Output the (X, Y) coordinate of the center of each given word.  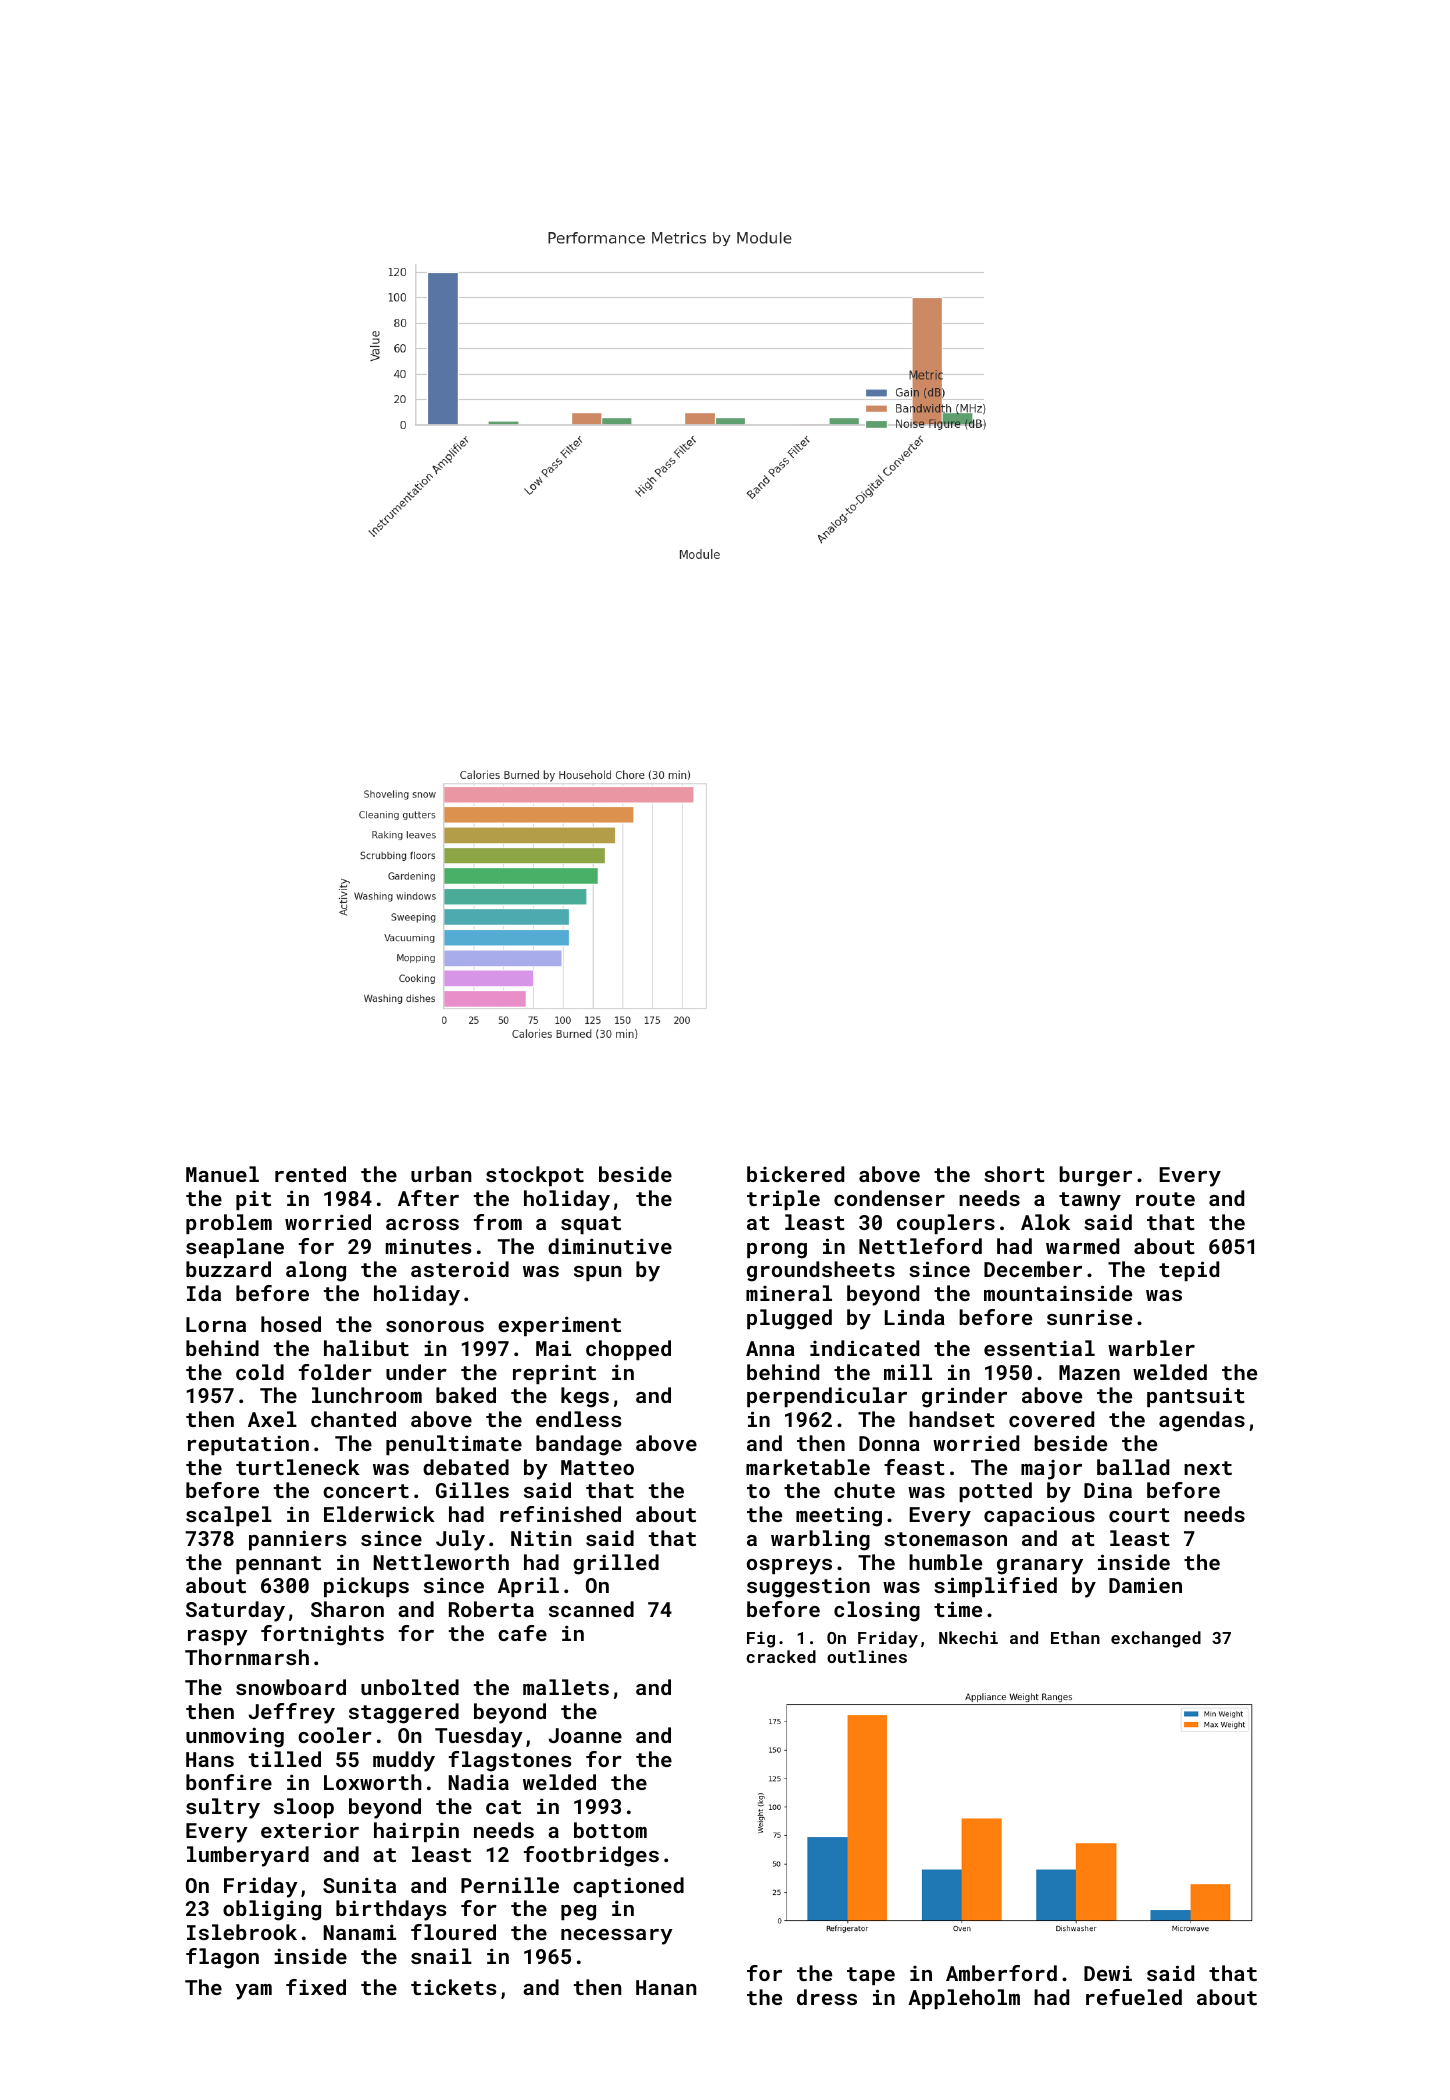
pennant (278, 1565)
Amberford (1001, 1973)
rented (310, 1174)
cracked (781, 1656)
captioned (628, 1887)
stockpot (535, 1176)
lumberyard (248, 1856)
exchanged (1156, 1639)
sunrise (1089, 1317)
